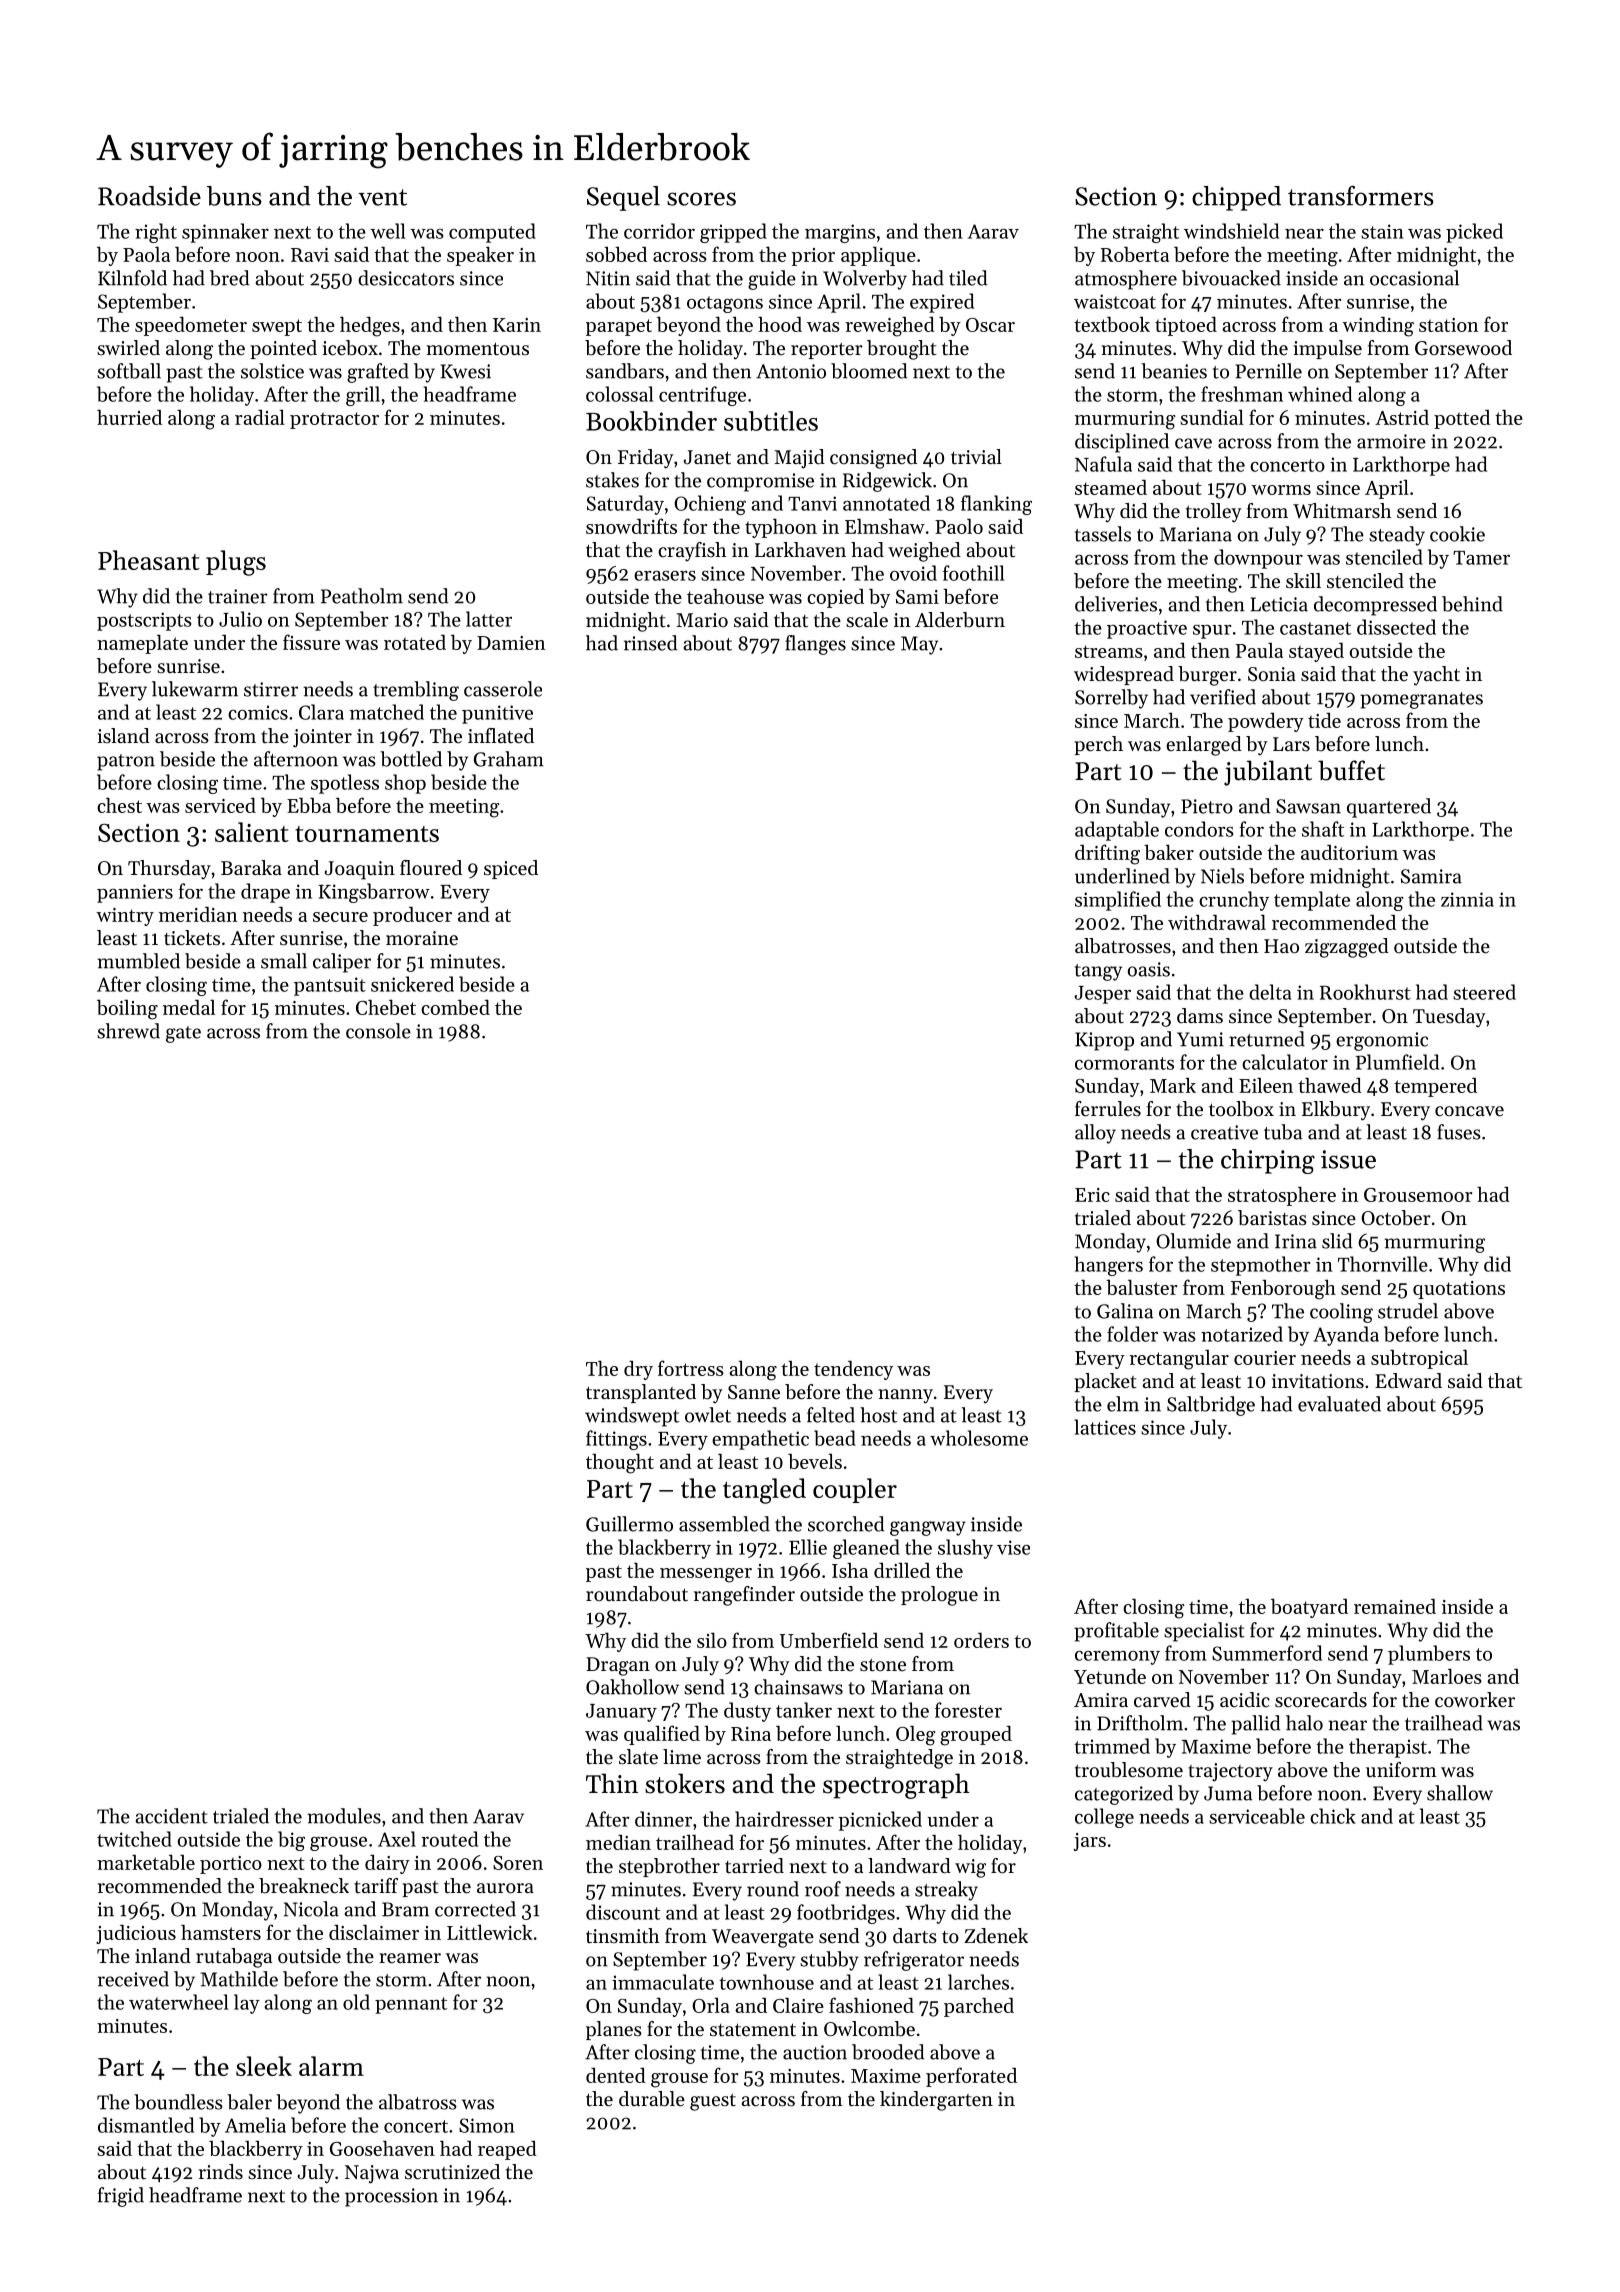  I want to click on vise, so click(1013, 1547).
